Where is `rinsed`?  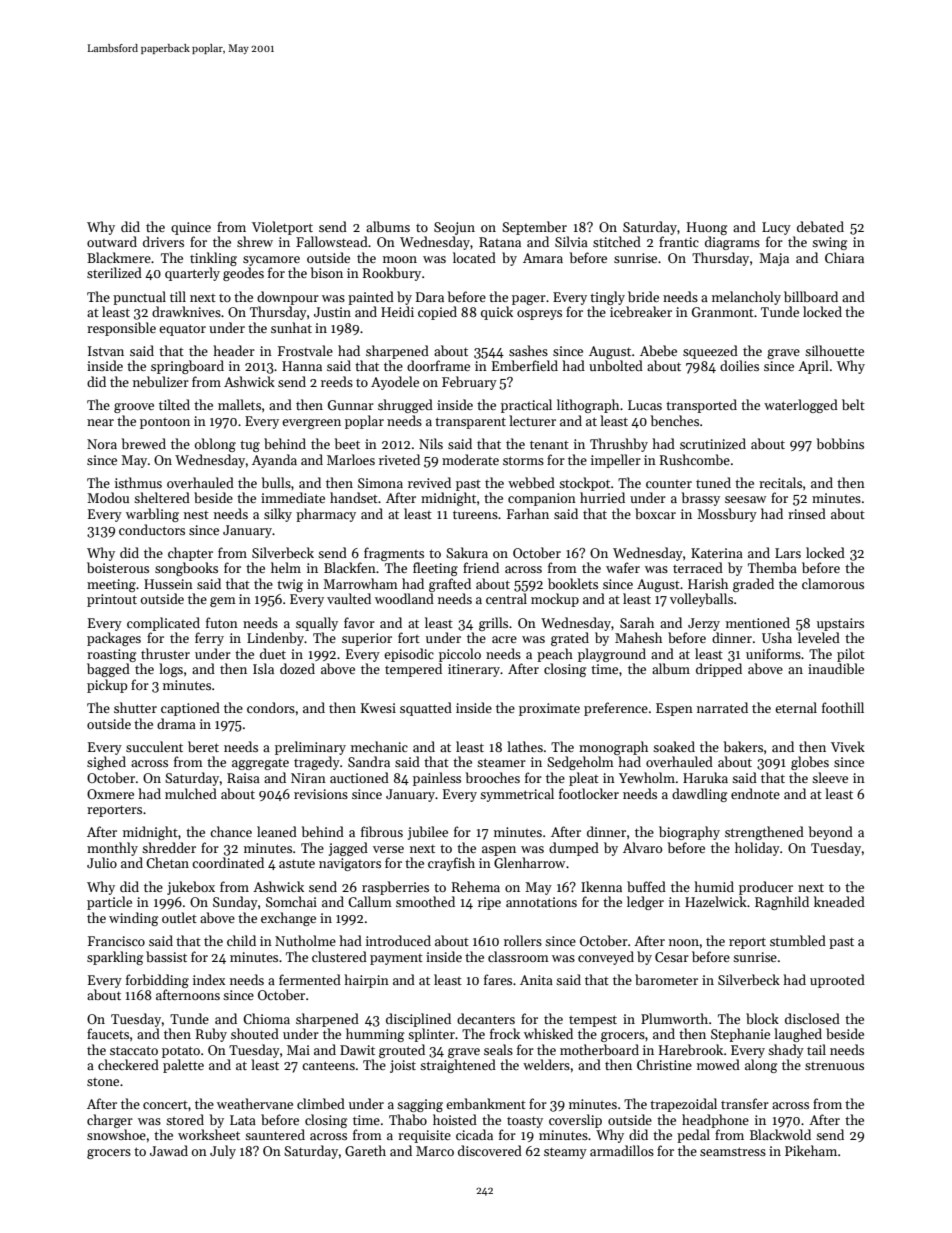 rinsed is located at coordinates (807, 513).
